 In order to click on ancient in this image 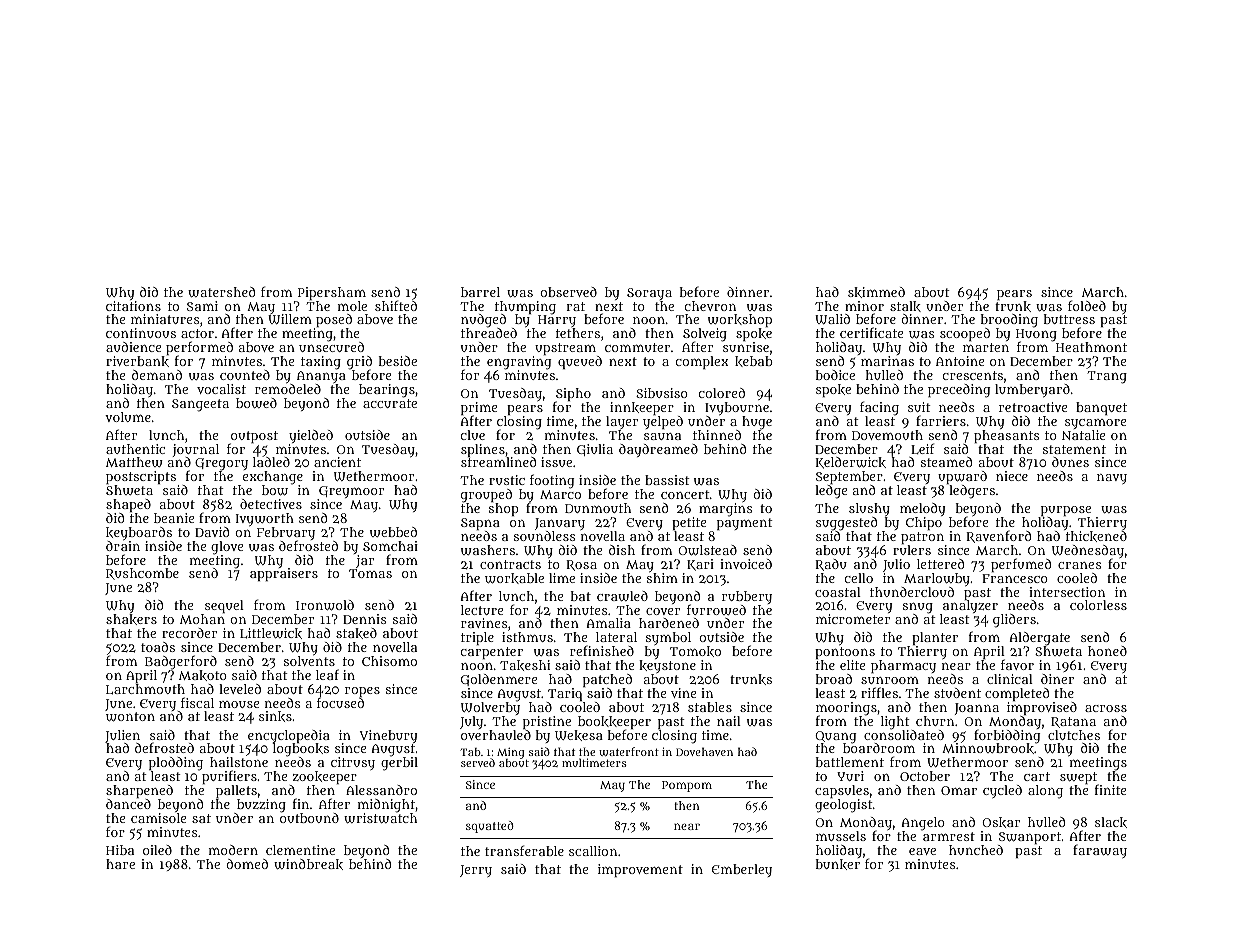, I will do `click(337, 462)`.
